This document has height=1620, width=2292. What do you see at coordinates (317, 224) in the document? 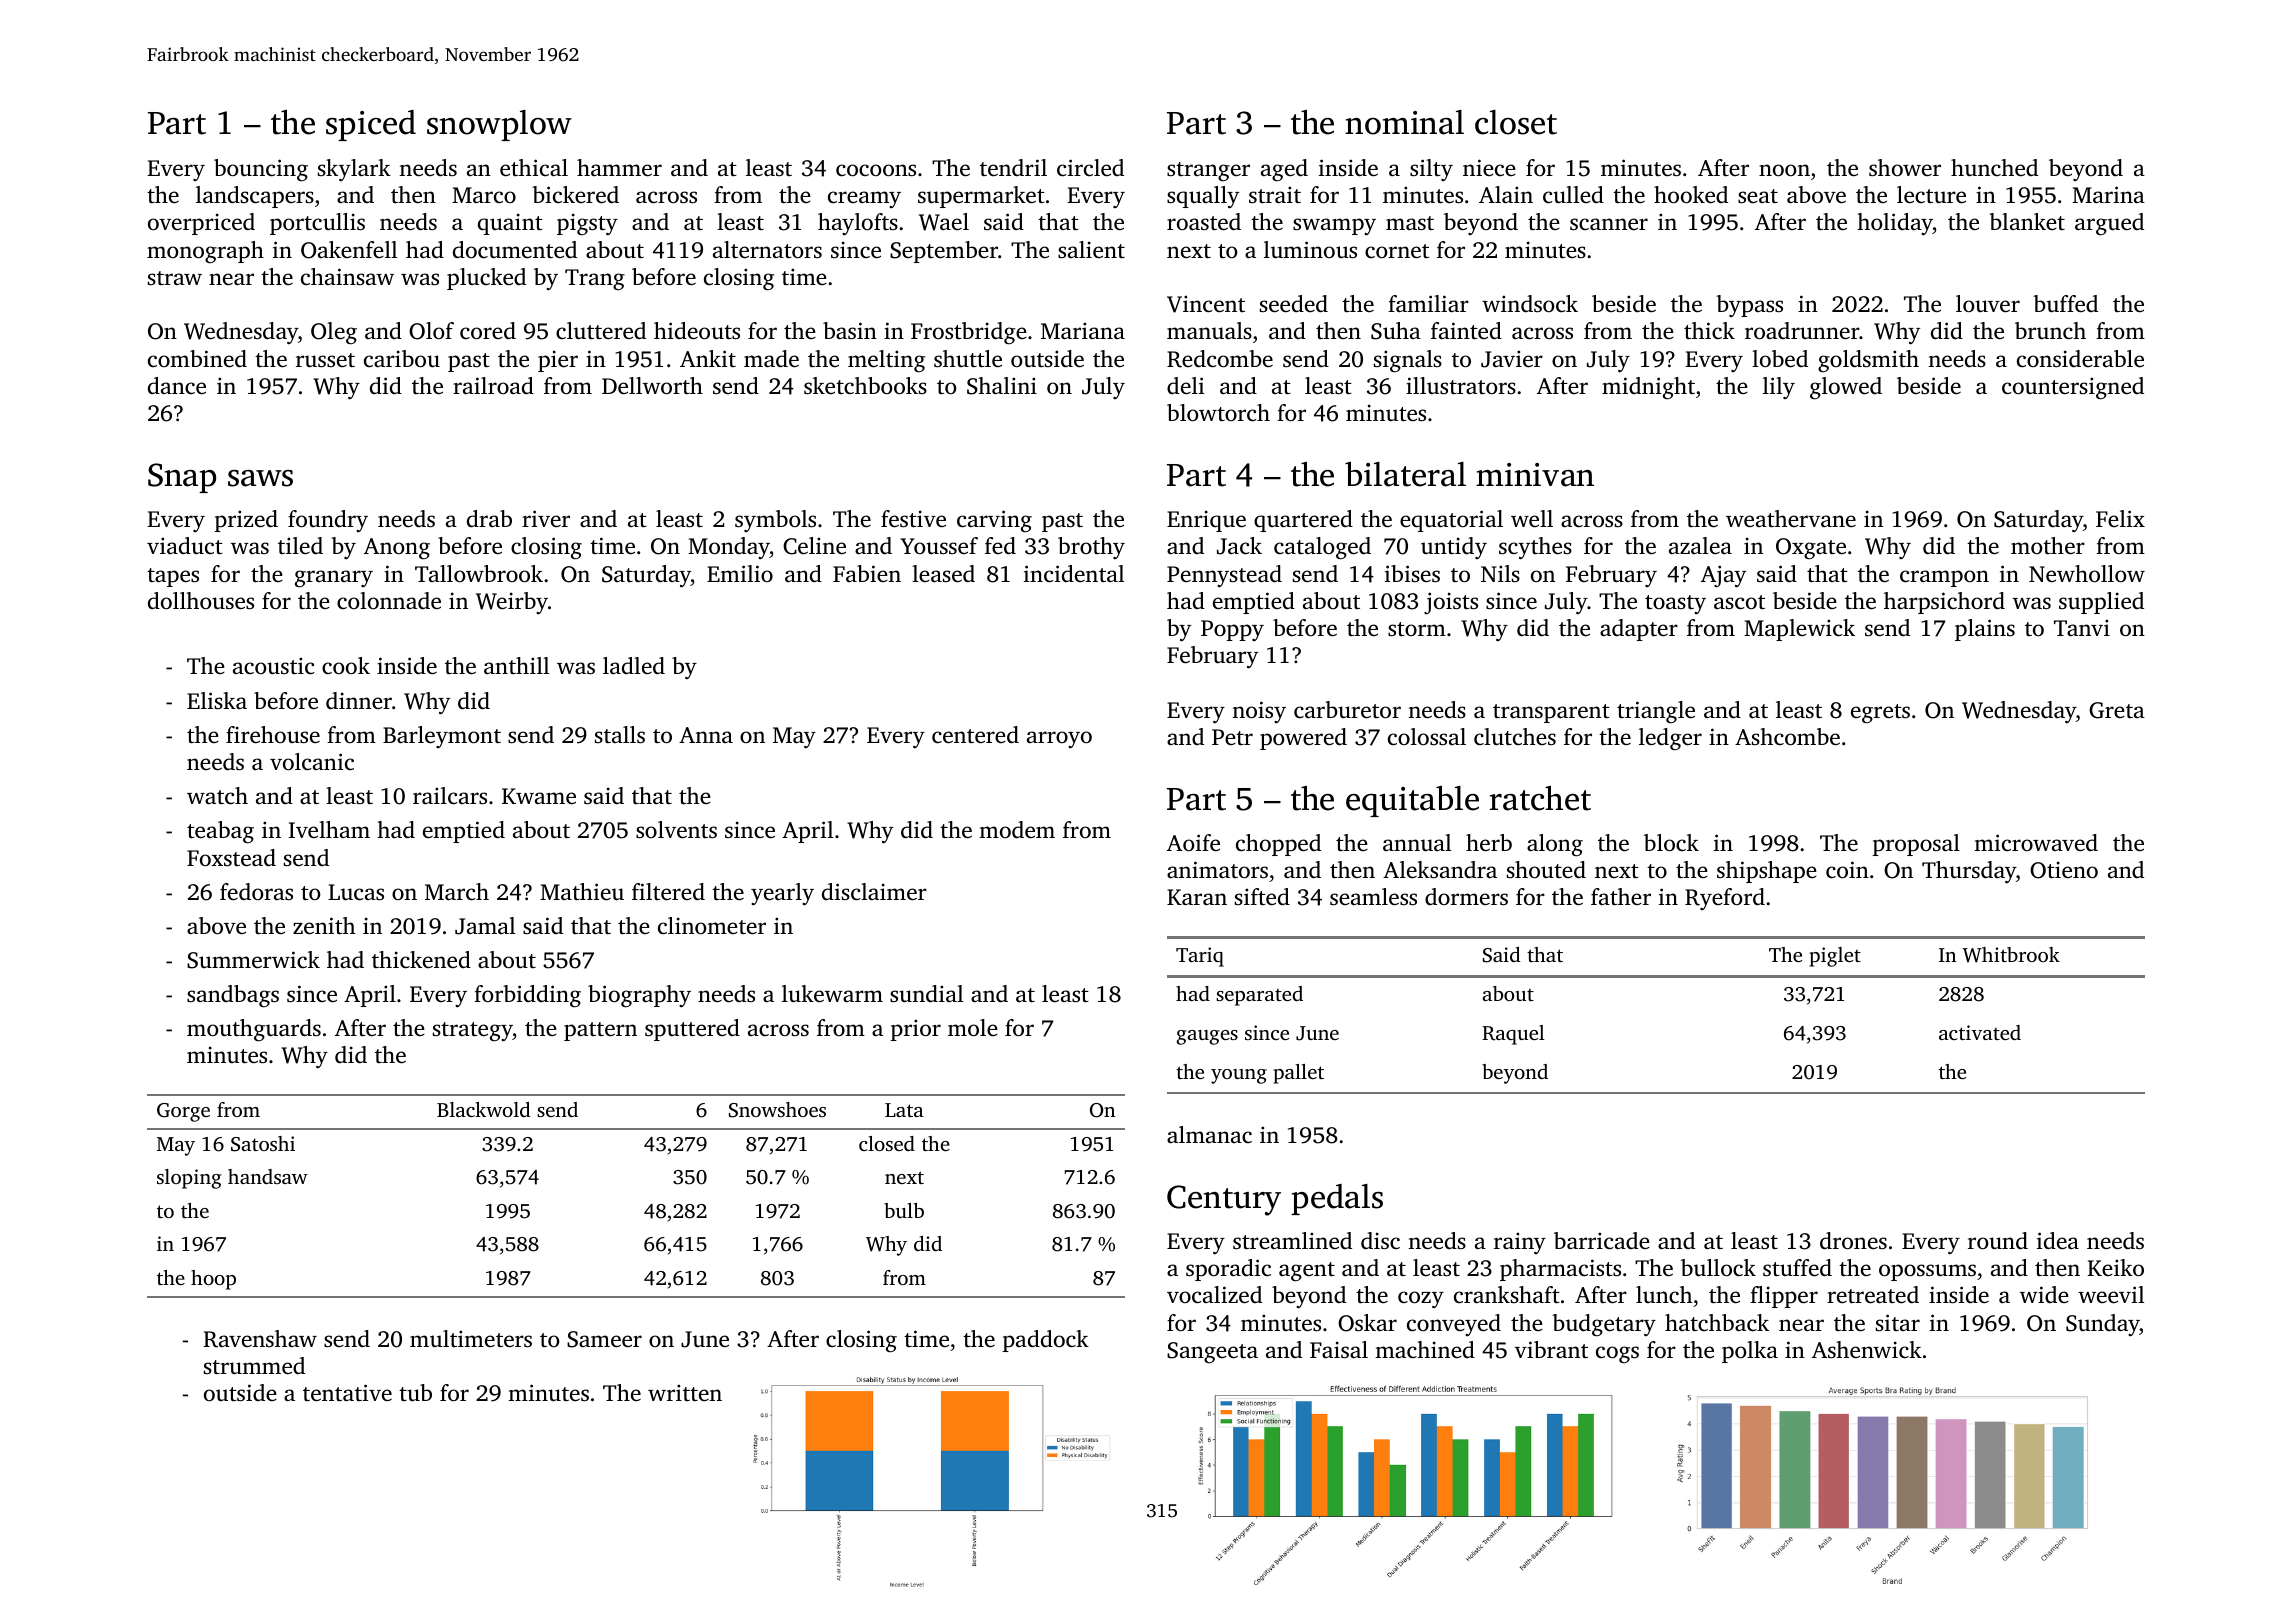
I see `portcullis` at bounding box center [317, 224].
